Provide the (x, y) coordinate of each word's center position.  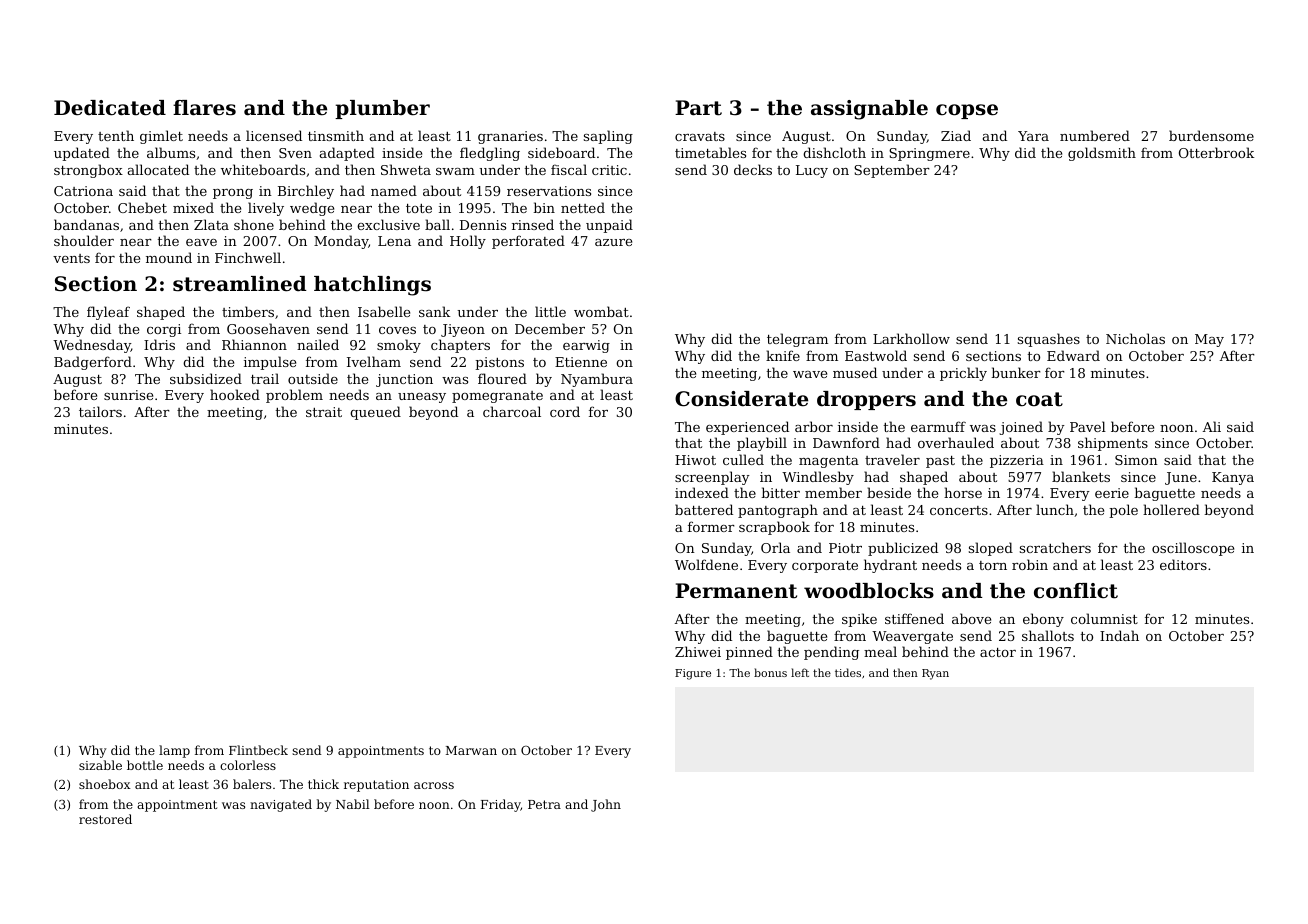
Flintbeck (258, 750)
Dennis (483, 225)
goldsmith (1102, 154)
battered (704, 509)
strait (324, 412)
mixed (193, 207)
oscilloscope (1193, 549)
